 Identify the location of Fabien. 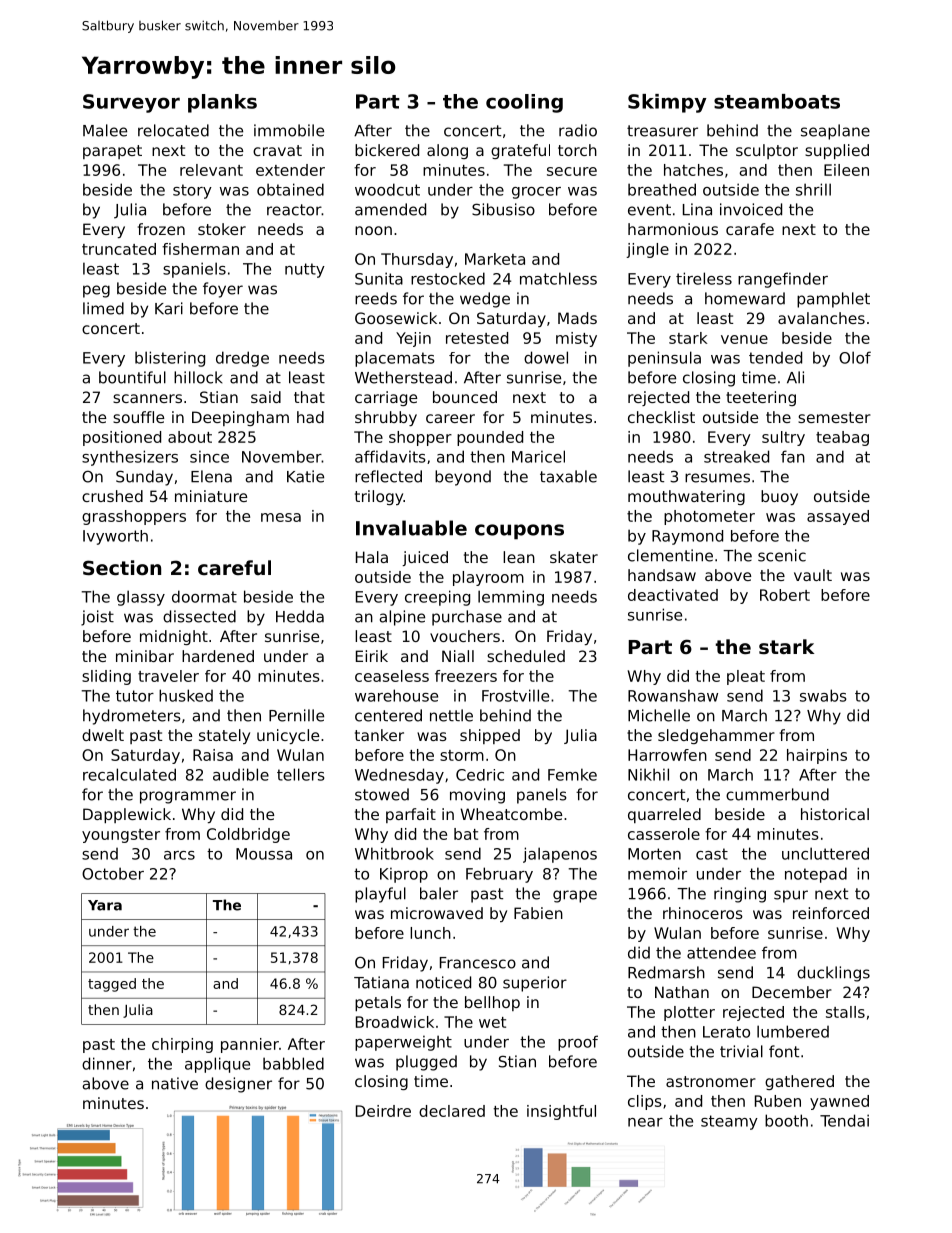
(538, 913).
